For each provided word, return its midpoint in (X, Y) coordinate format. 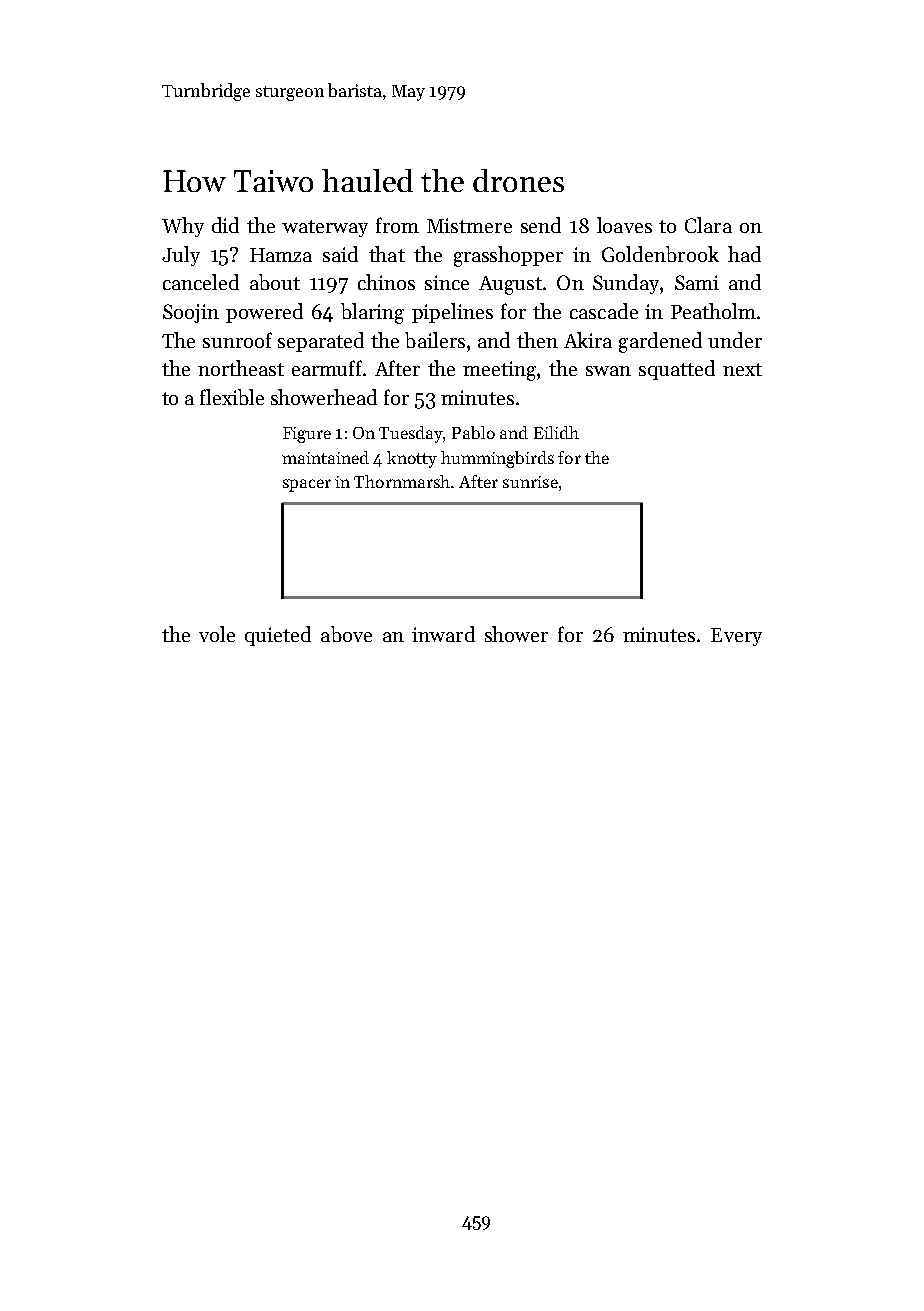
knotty (412, 459)
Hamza (281, 255)
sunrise (530, 482)
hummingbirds (497, 459)
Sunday (626, 284)
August (510, 285)
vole (217, 634)
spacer (307, 485)
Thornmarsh (402, 481)
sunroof (237, 340)
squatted (677, 370)
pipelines (452, 313)
